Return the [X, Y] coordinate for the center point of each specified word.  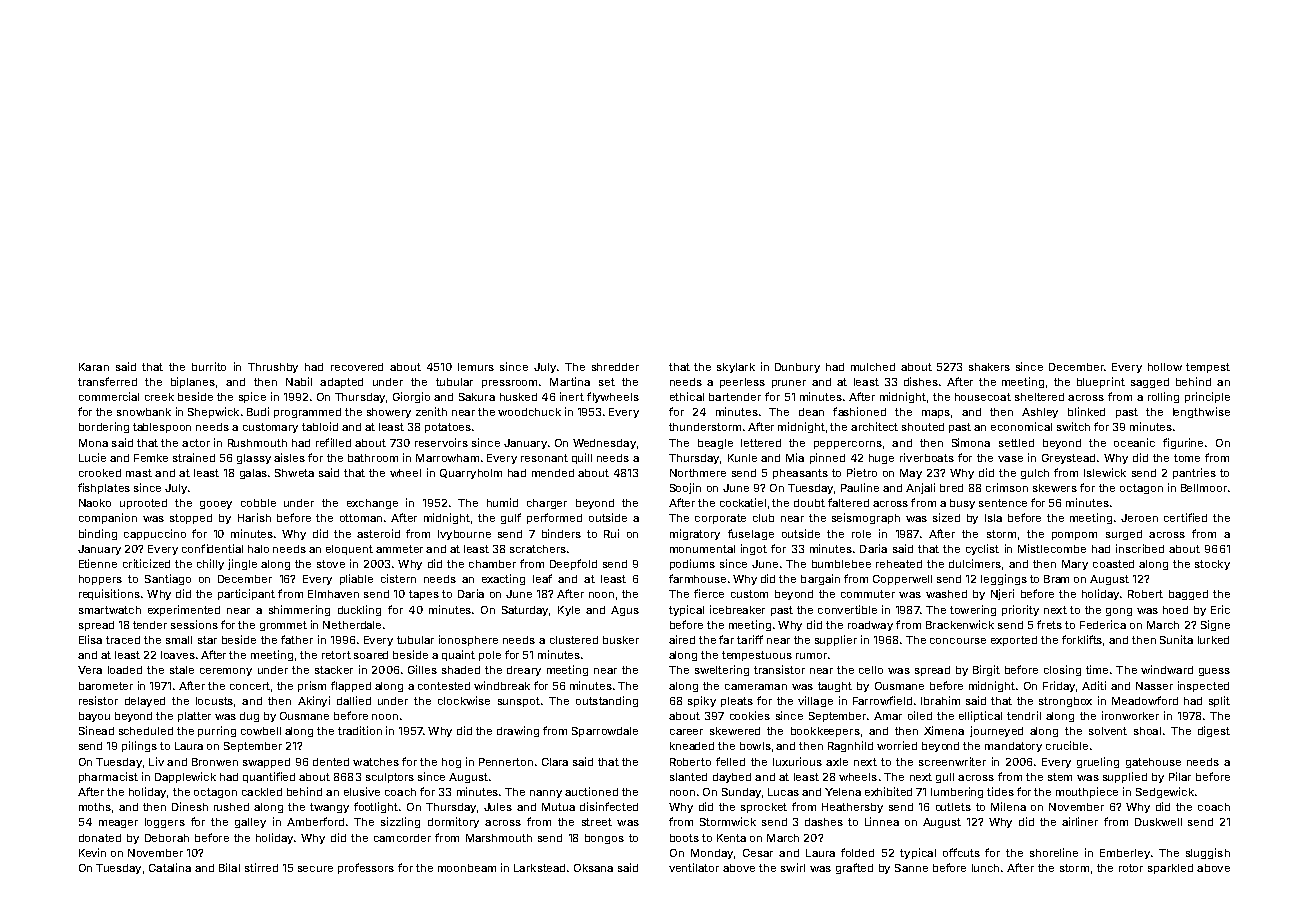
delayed [145, 702]
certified [1185, 517]
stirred [261, 867]
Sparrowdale [605, 732]
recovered [357, 367]
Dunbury [797, 368]
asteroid [378, 533]
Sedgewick [1165, 792]
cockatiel [743, 502]
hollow [1165, 367]
